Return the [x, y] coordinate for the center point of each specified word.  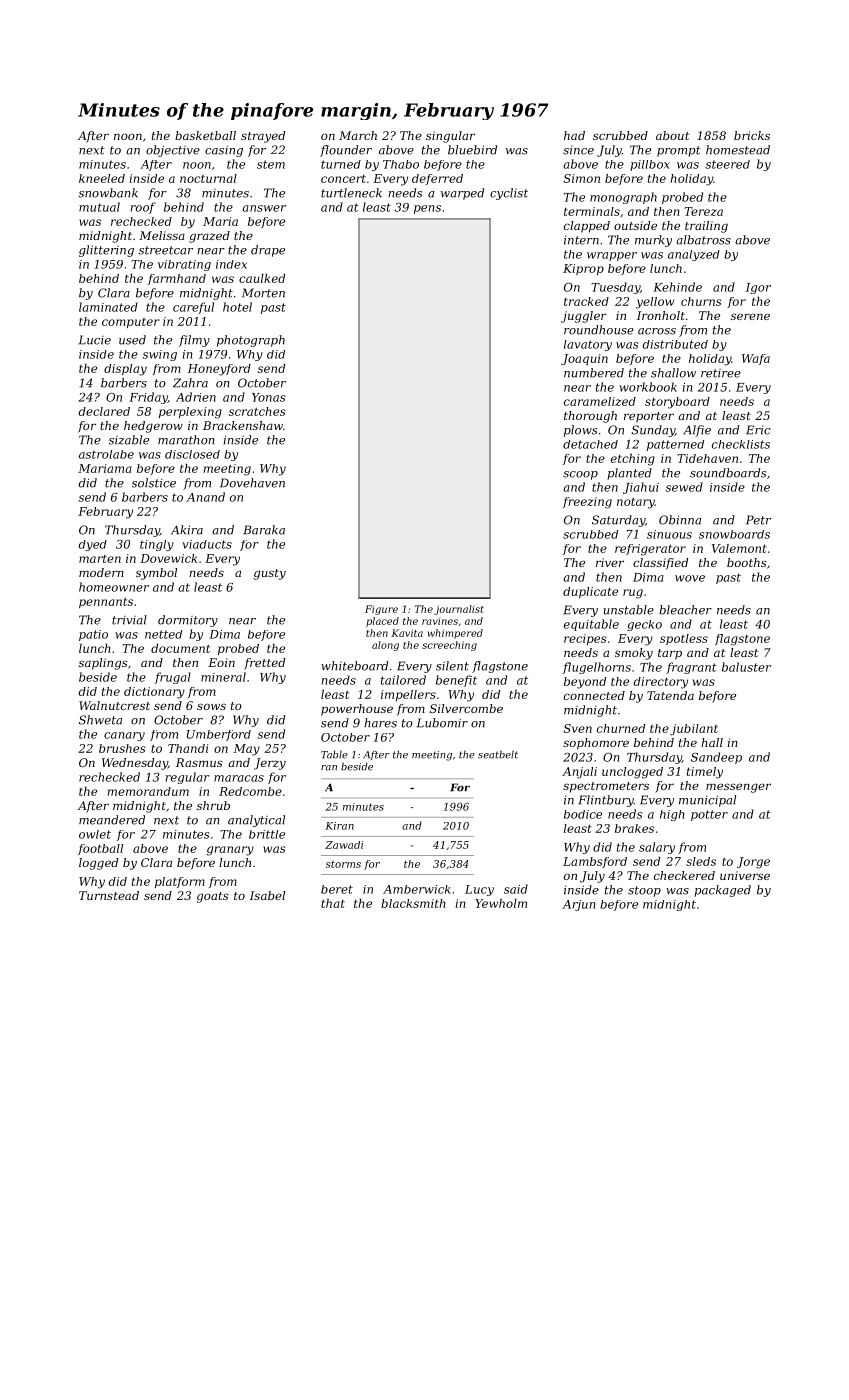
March [358, 135]
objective [173, 151]
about [672, 135]
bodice [583, 814]
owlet [95, 834]
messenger [738, 788]
